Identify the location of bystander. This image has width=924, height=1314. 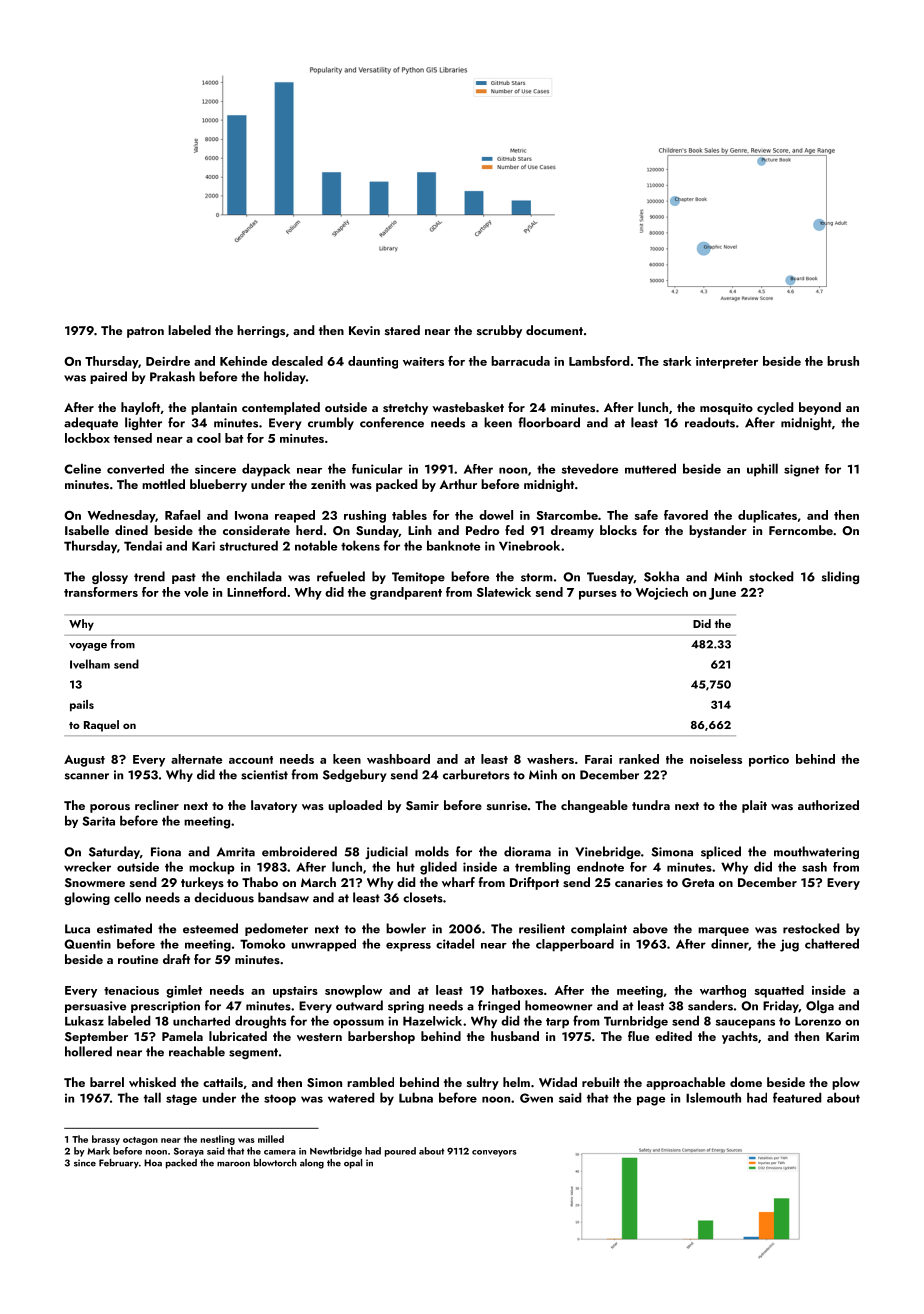
(718, 531).
